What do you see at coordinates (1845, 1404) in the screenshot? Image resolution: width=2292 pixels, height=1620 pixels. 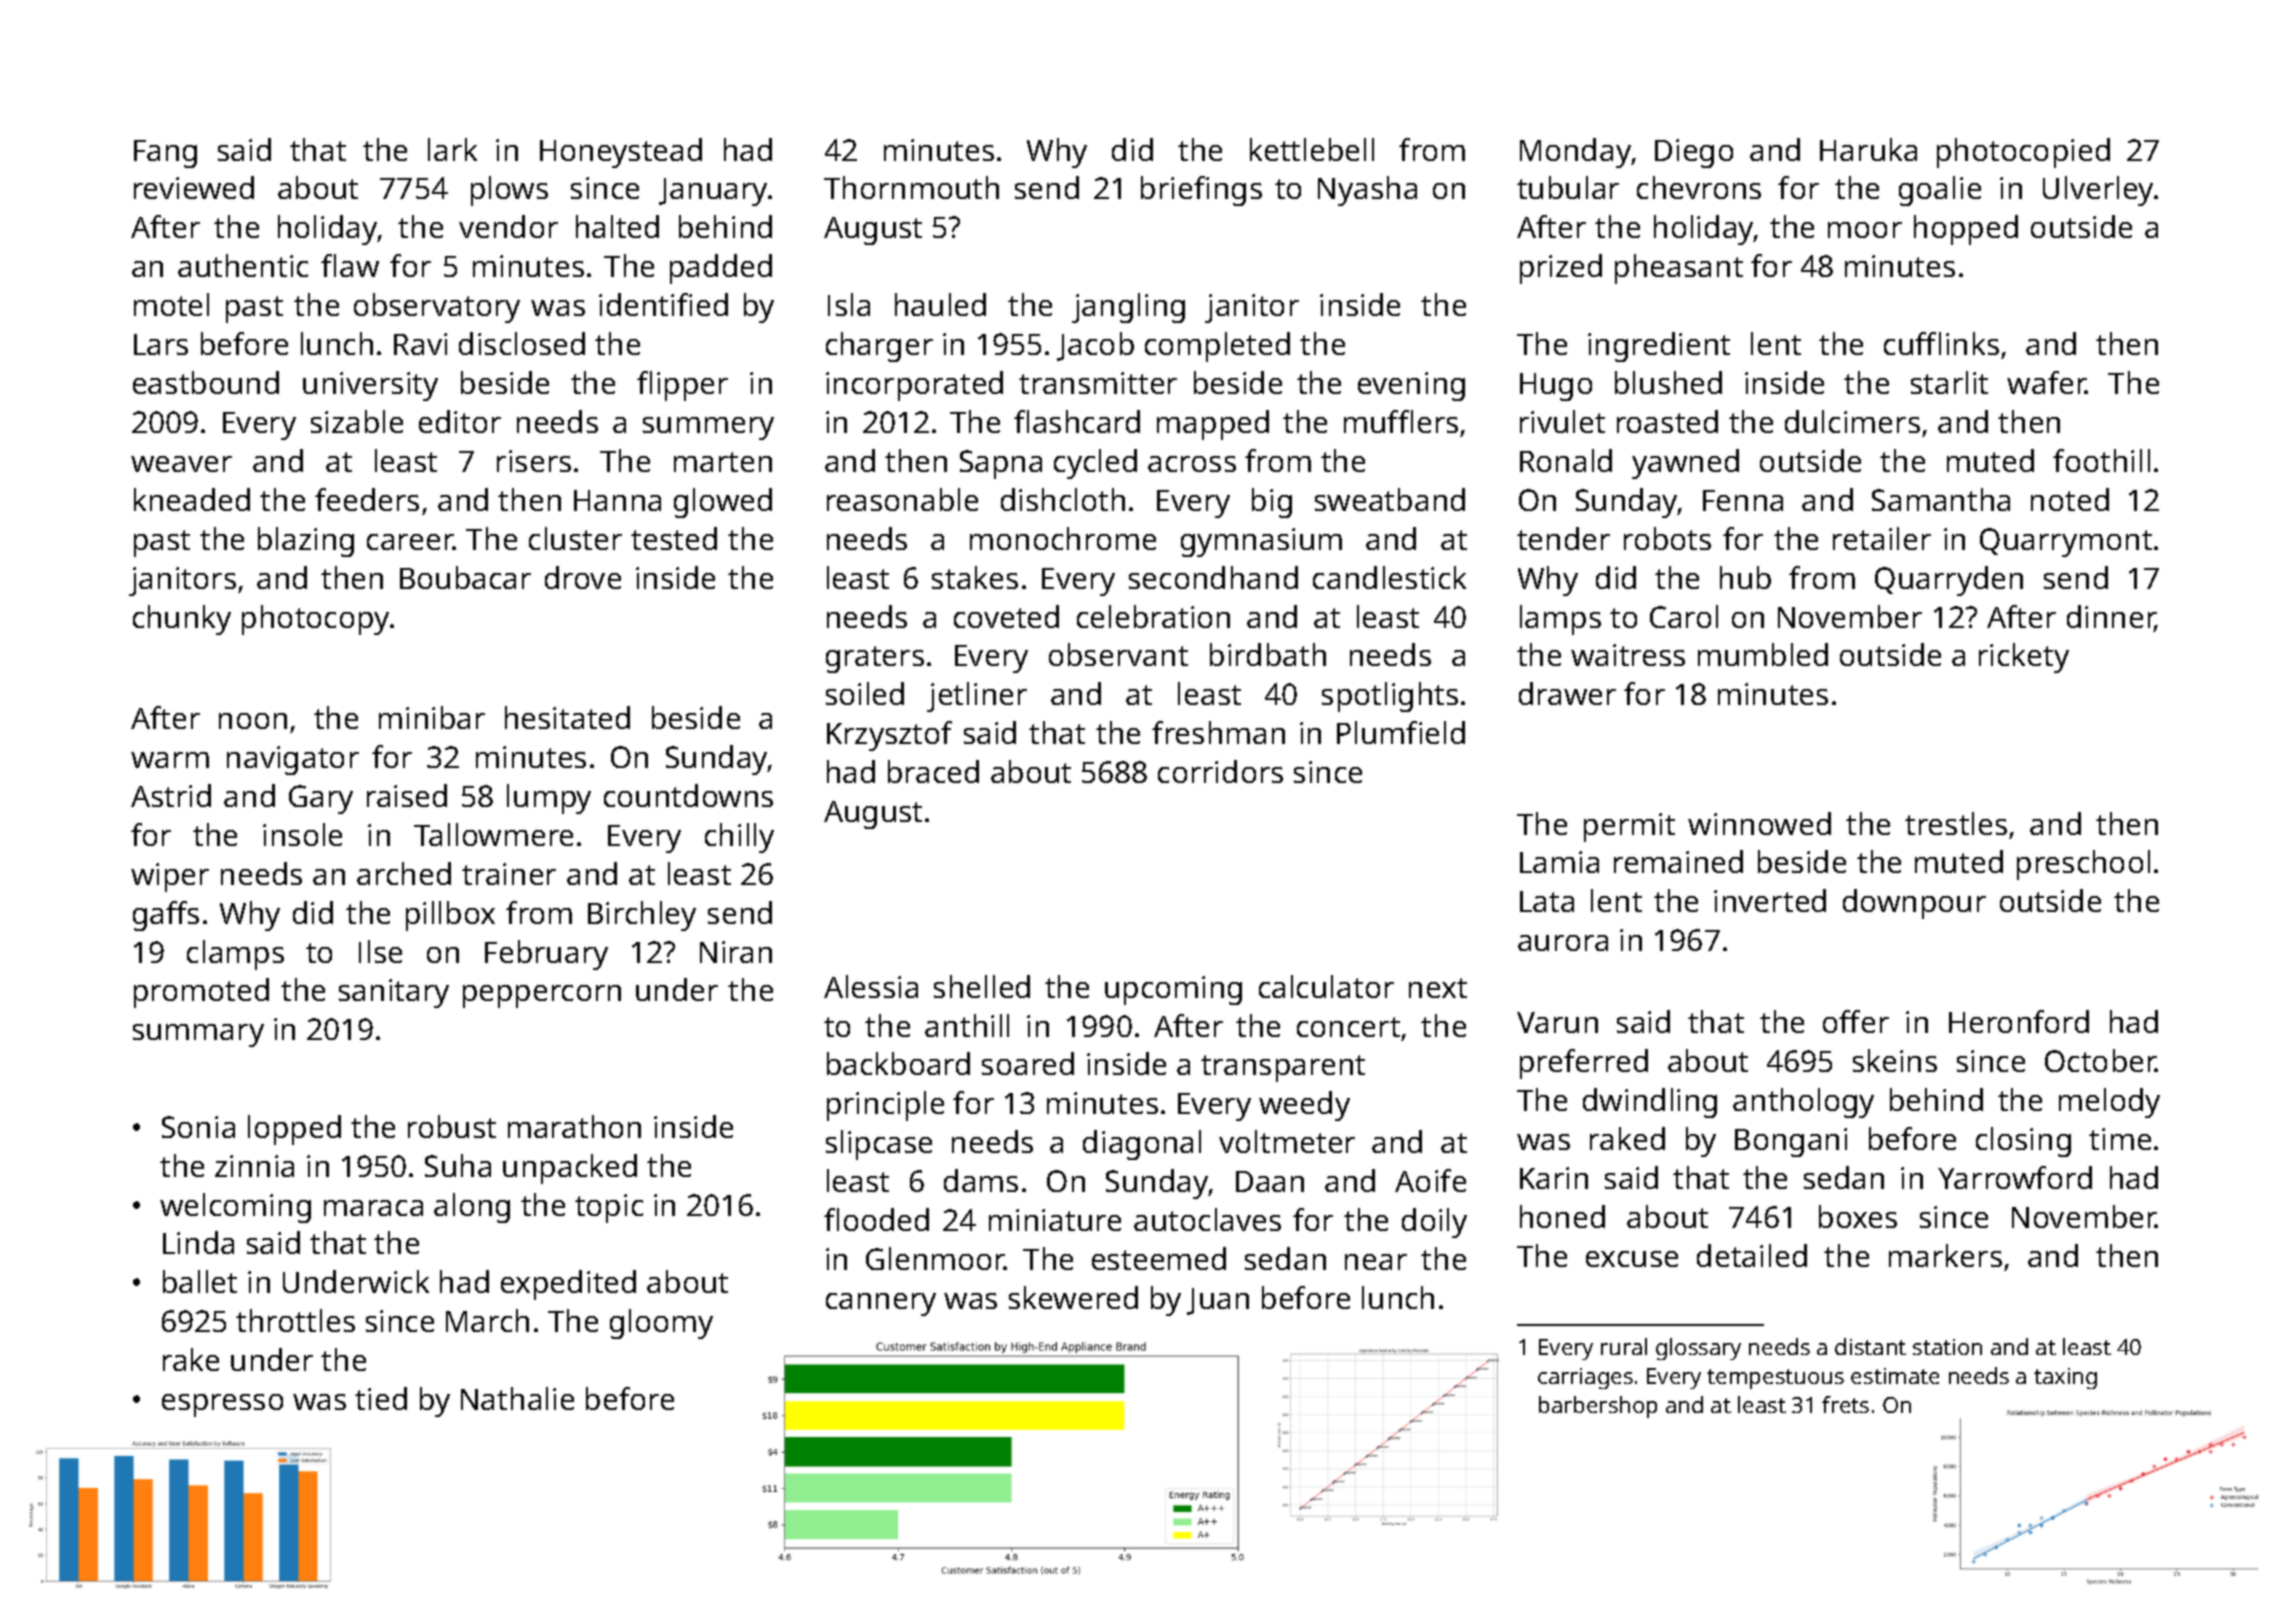 I see `frets` at bounding box center [1845, 1404].
